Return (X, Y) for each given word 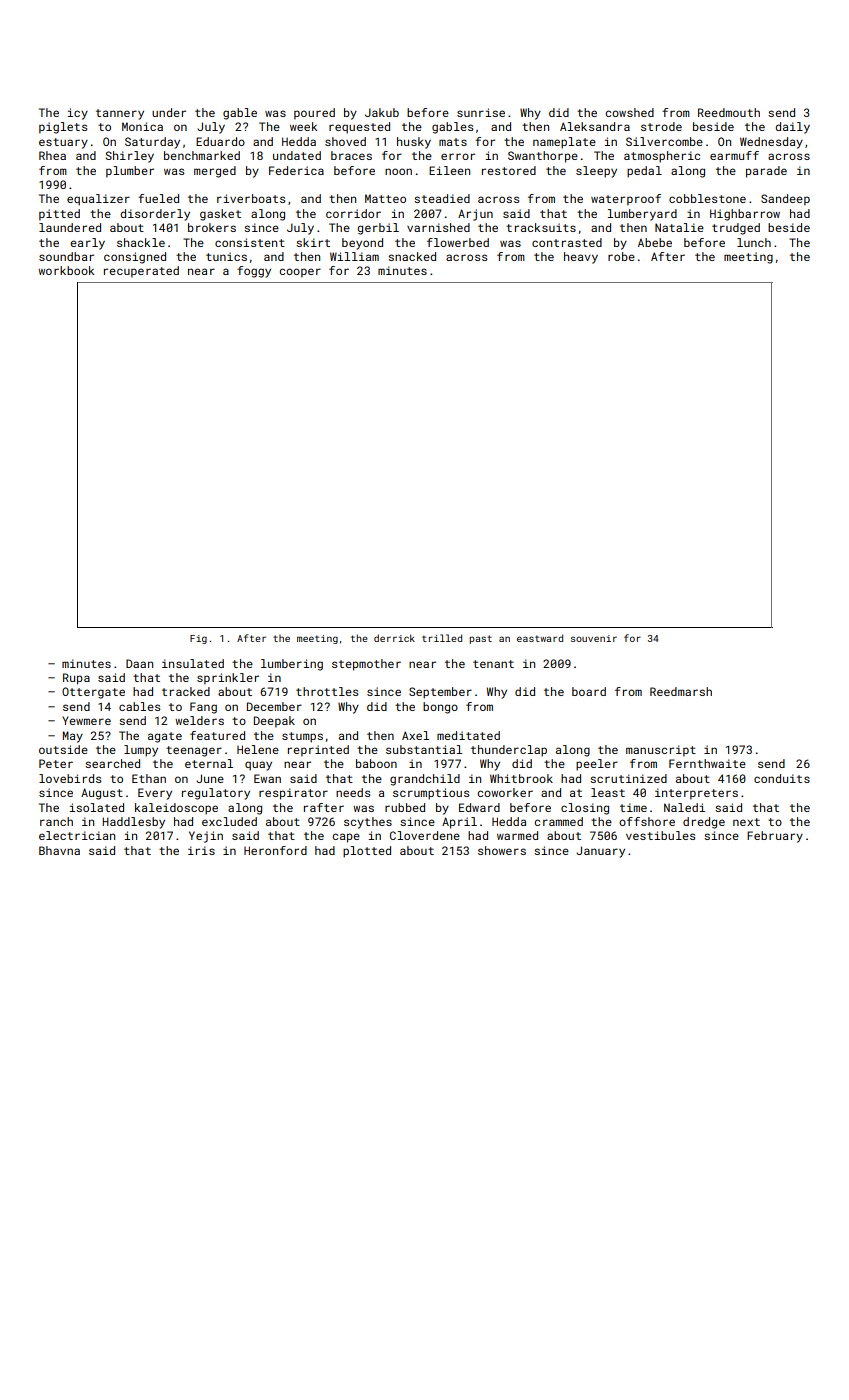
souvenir (594, 638)
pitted (59, 215)
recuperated (141, 272)
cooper (300, 273)
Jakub (382, 112)
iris (201, 850)
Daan (139, 663)
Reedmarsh (681, 691)
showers (502, 850)
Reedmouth (729, 112)
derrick (394, 638)
